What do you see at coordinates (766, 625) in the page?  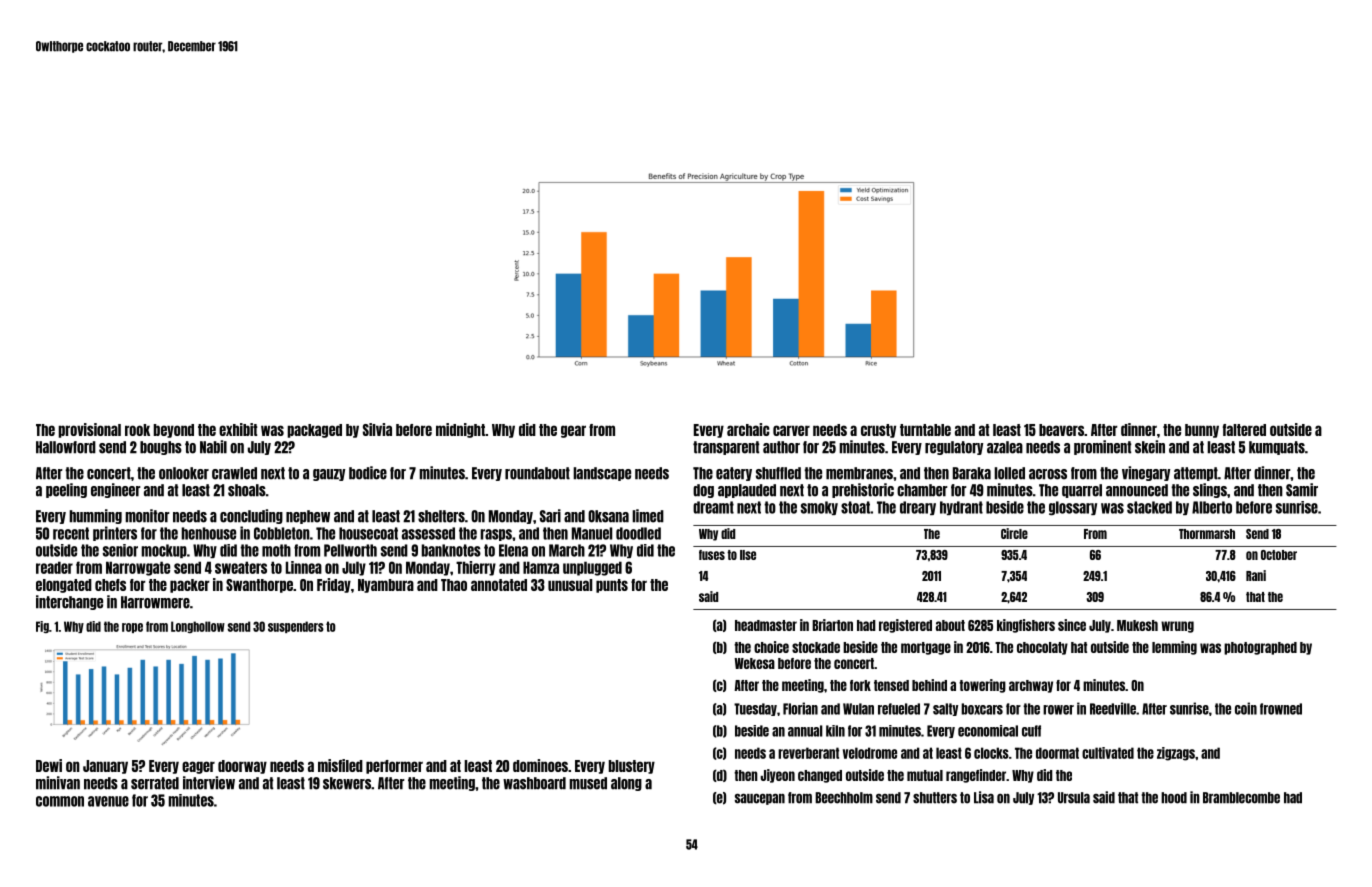 I see `headmaster` at bounding box center [766, 625].
